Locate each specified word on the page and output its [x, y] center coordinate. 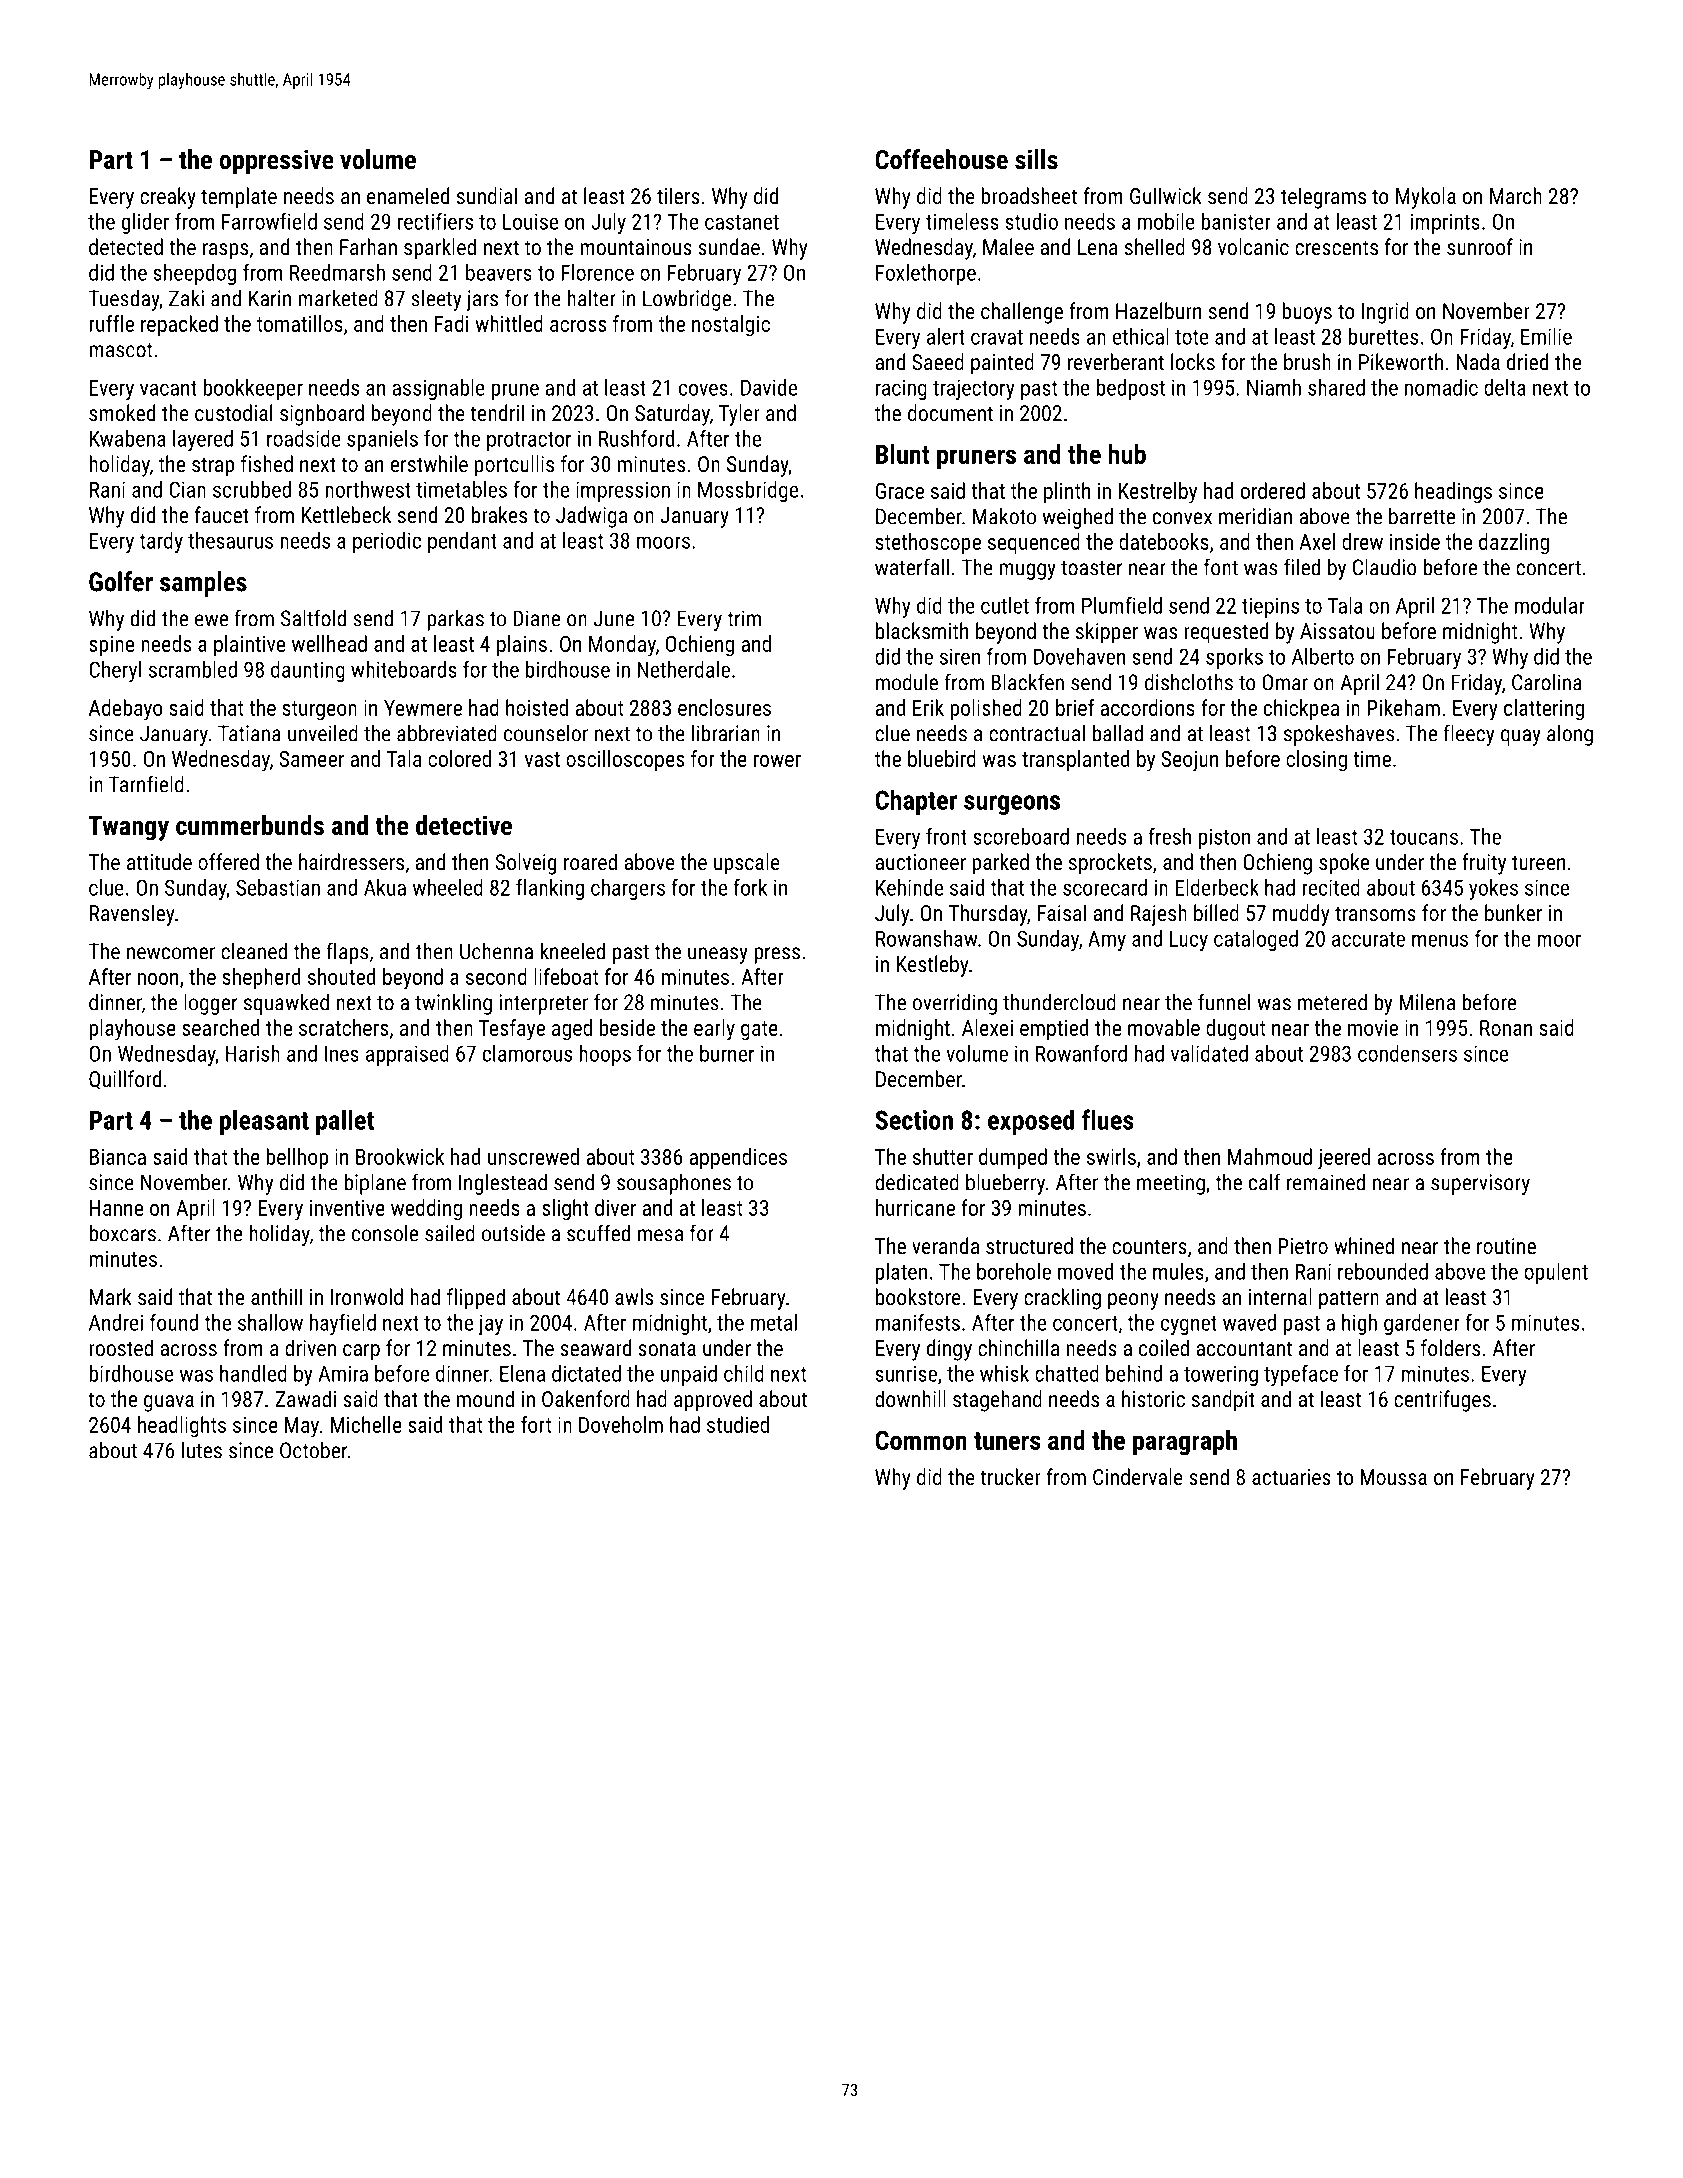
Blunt [903, 454]
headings [1453, 493]
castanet [742, 222]
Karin [270, 298]
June [613, 618]
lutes [202, 1450]
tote [1192, 337]
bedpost [1131, 389]
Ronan [1506, 1028]
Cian [187, 489]
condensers [1407, 1053]
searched [220, 1027]
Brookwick [400, 1156]
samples [203, 584]
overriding [955, 1004]
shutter [943, 1156]
